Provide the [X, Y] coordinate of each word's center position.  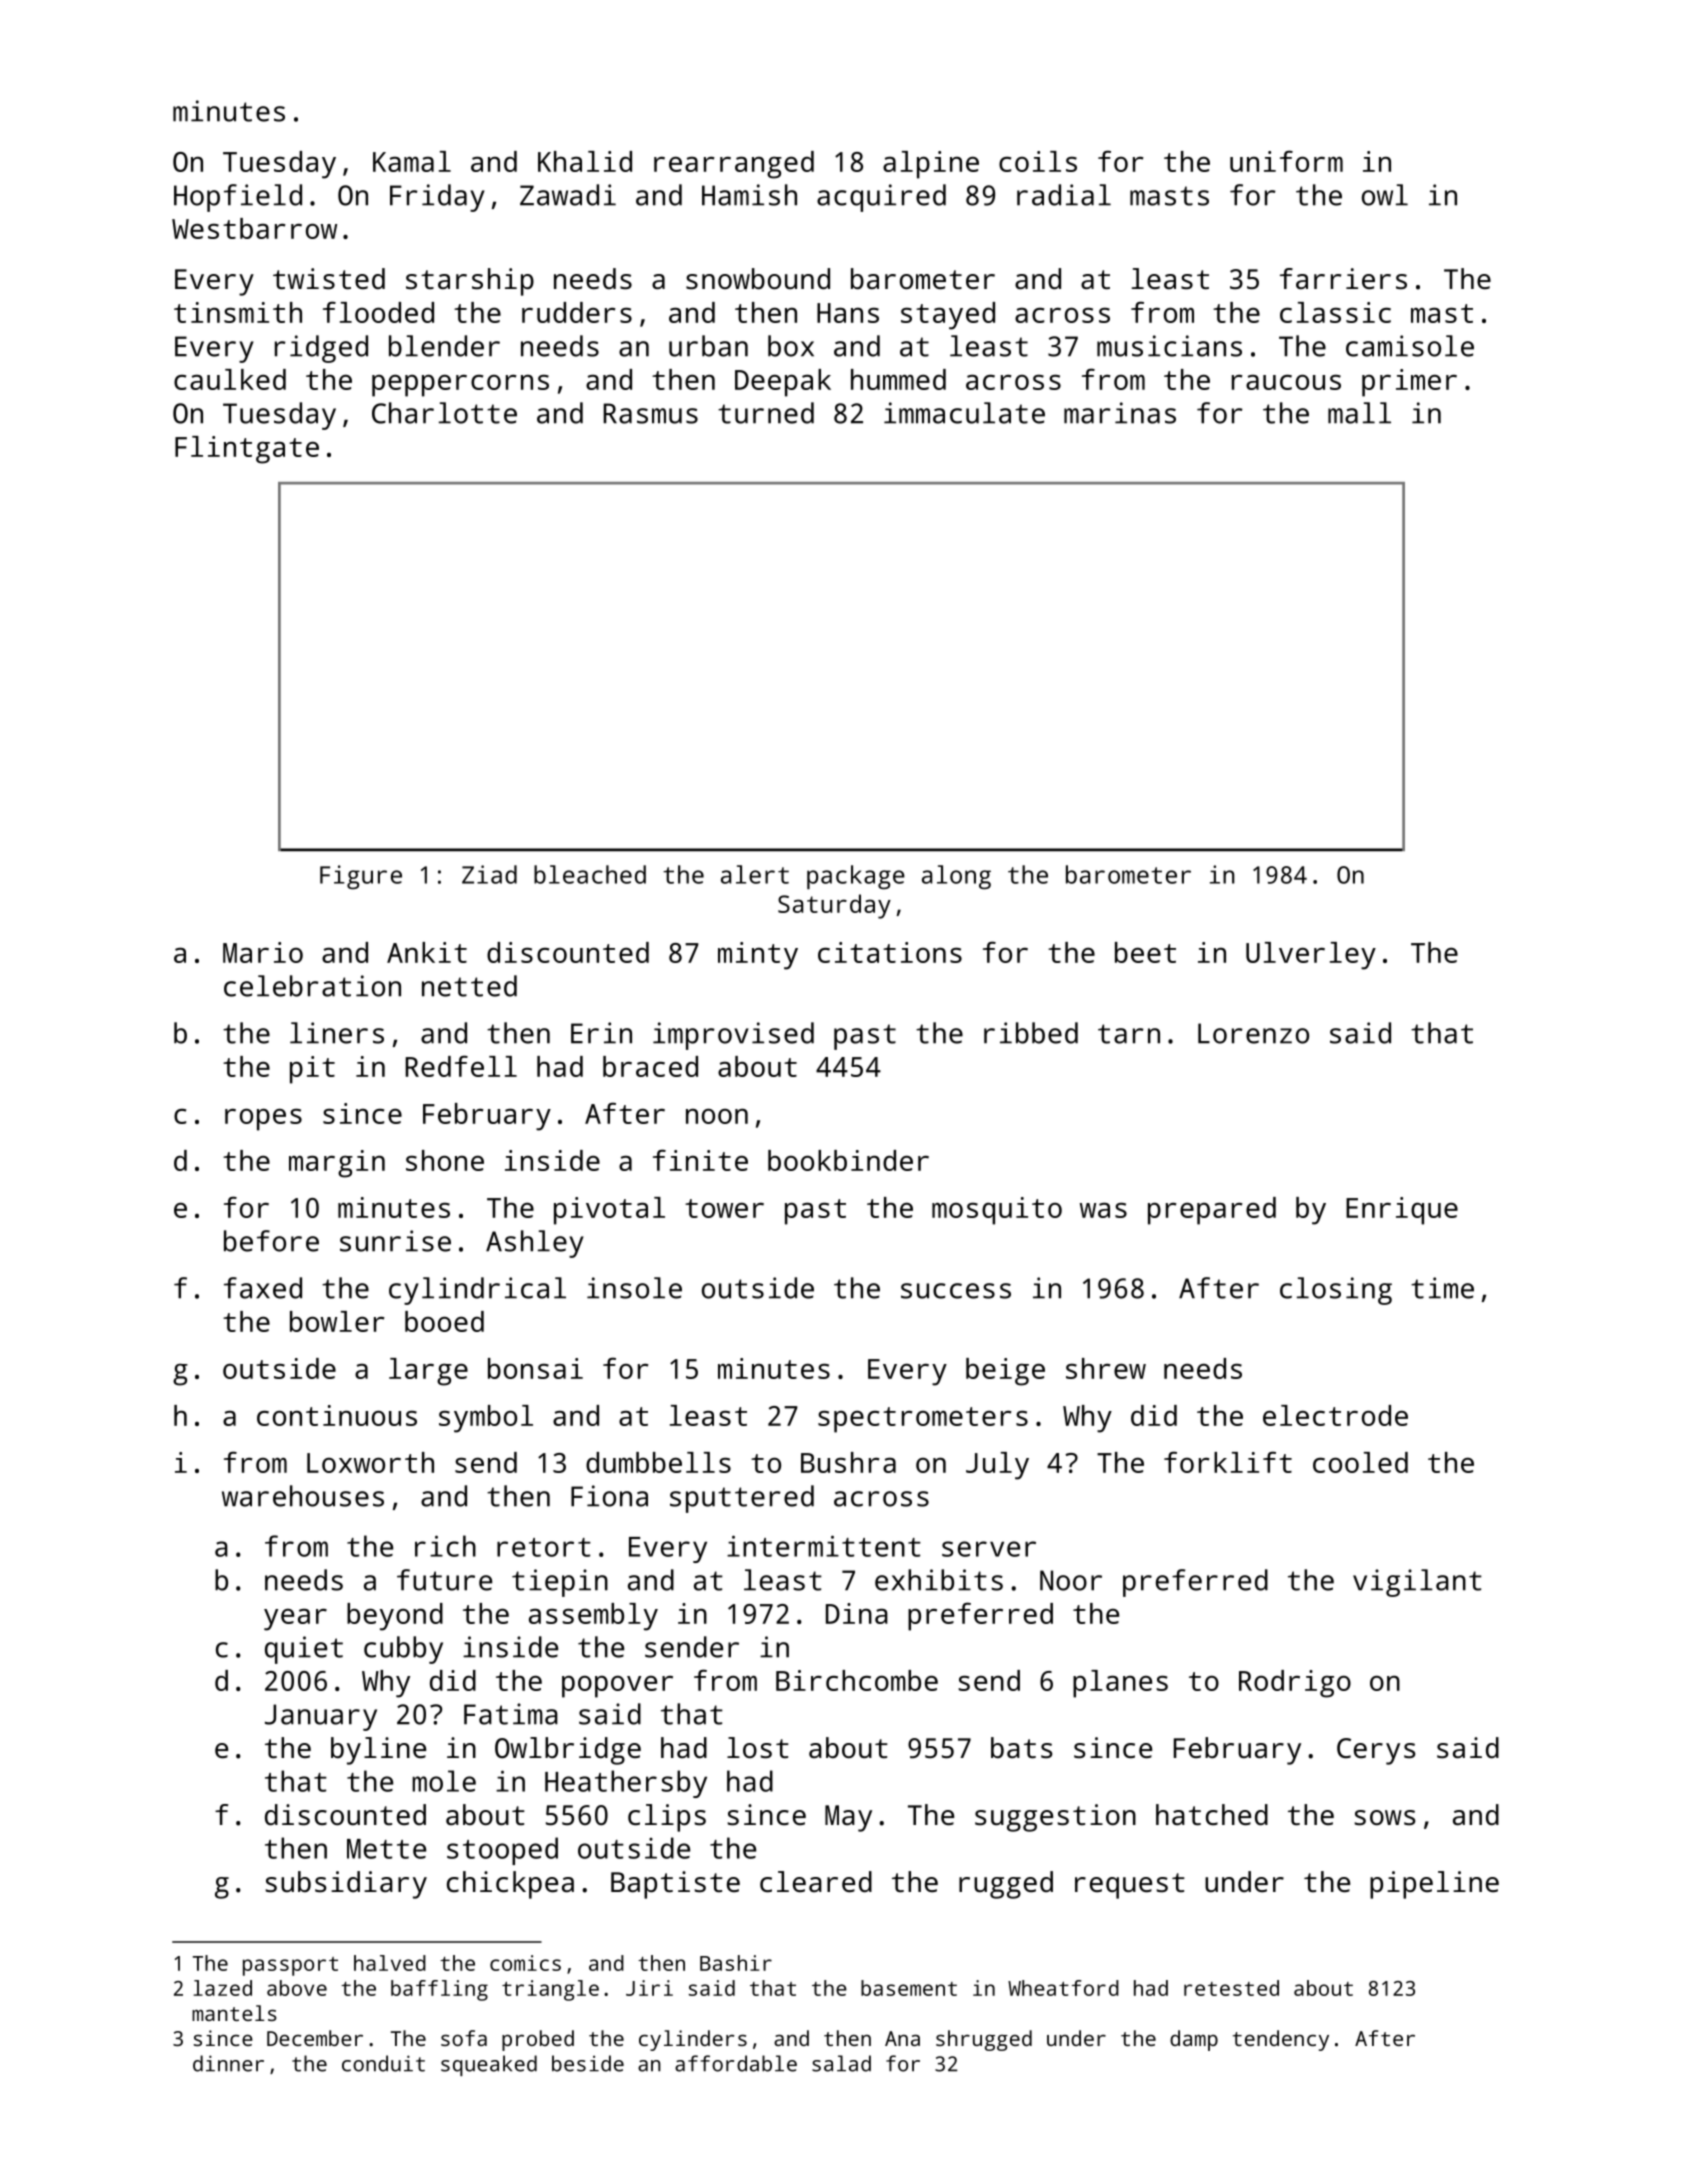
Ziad [489, 874]
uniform [1286, 161]
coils [1038, 161]
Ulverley [1311, 956]
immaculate [964, 413]
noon [717, 1116]
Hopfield [238, 198]
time [1442, 1288]
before [271, 1241]
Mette [386, 1849]
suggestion [1055, 1818]
